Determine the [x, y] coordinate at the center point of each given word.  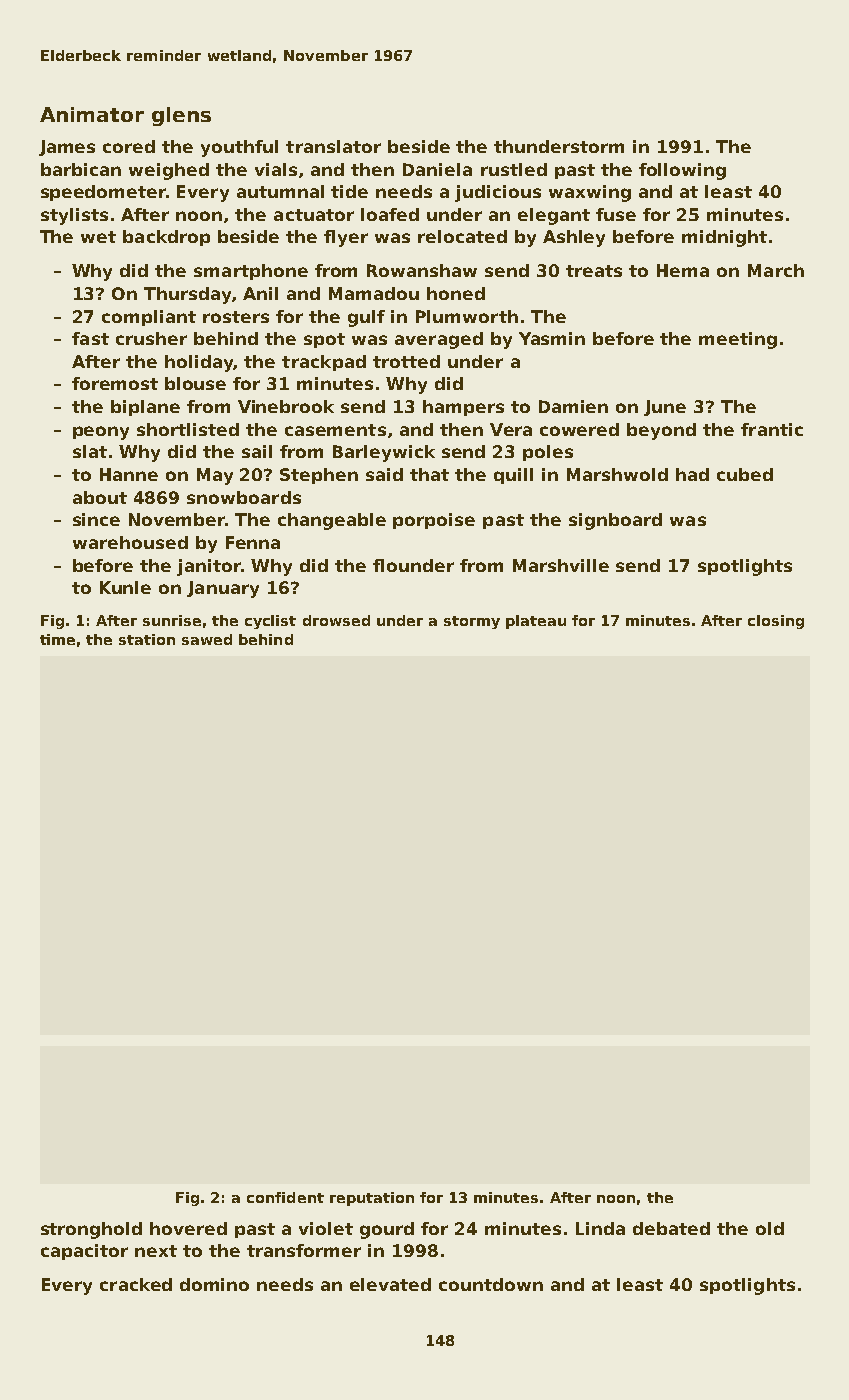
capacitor [84, 1252]
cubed [745, 474]
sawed [207, 639]
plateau [536, 622]
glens [181, 116]
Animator [92, 114]
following [682, 171]
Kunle [125, 587]
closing [776, 622]
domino [214, 1284]
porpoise [434, 521]
